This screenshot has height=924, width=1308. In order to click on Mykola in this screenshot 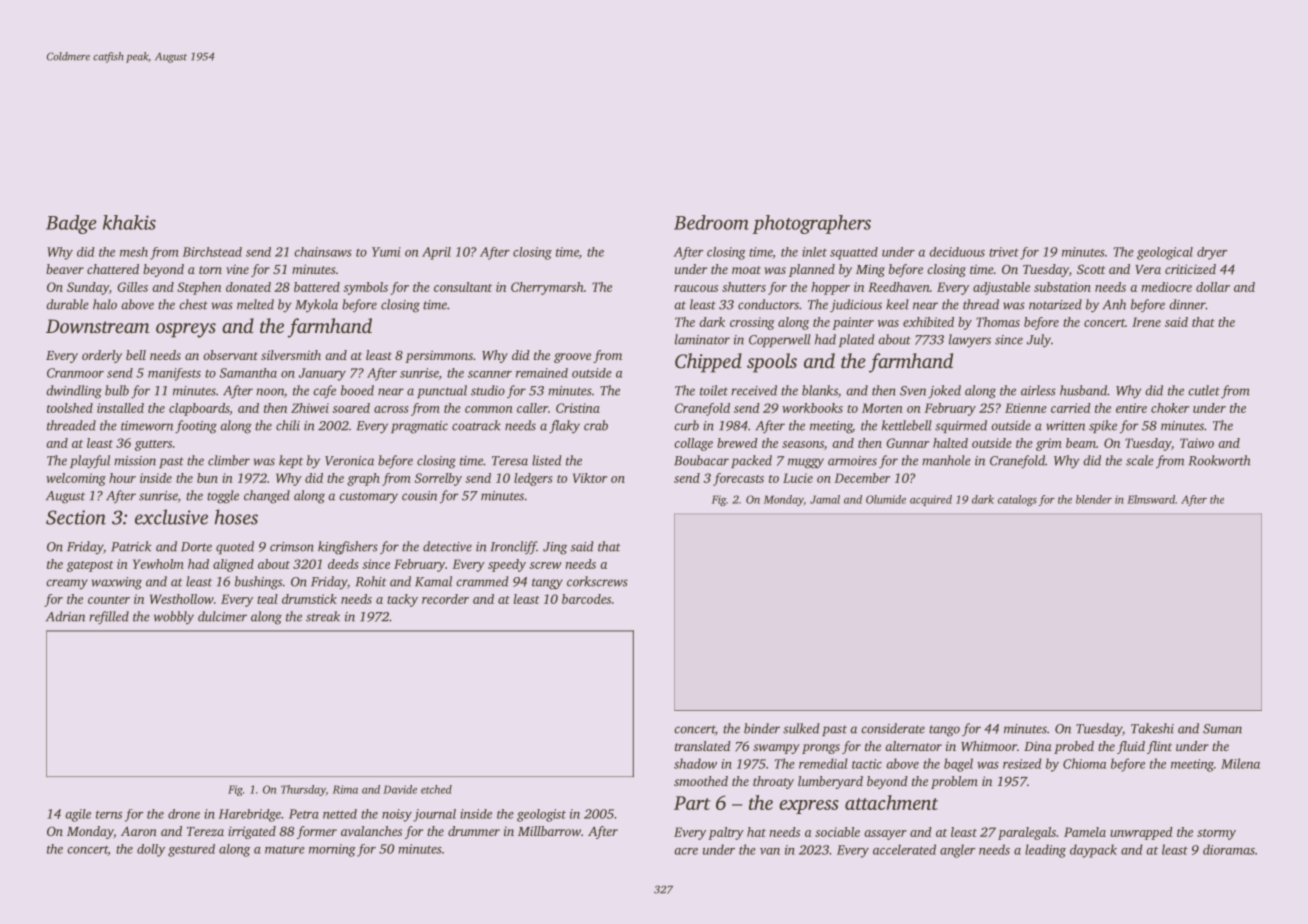, I will do `click(316, 306)`.
